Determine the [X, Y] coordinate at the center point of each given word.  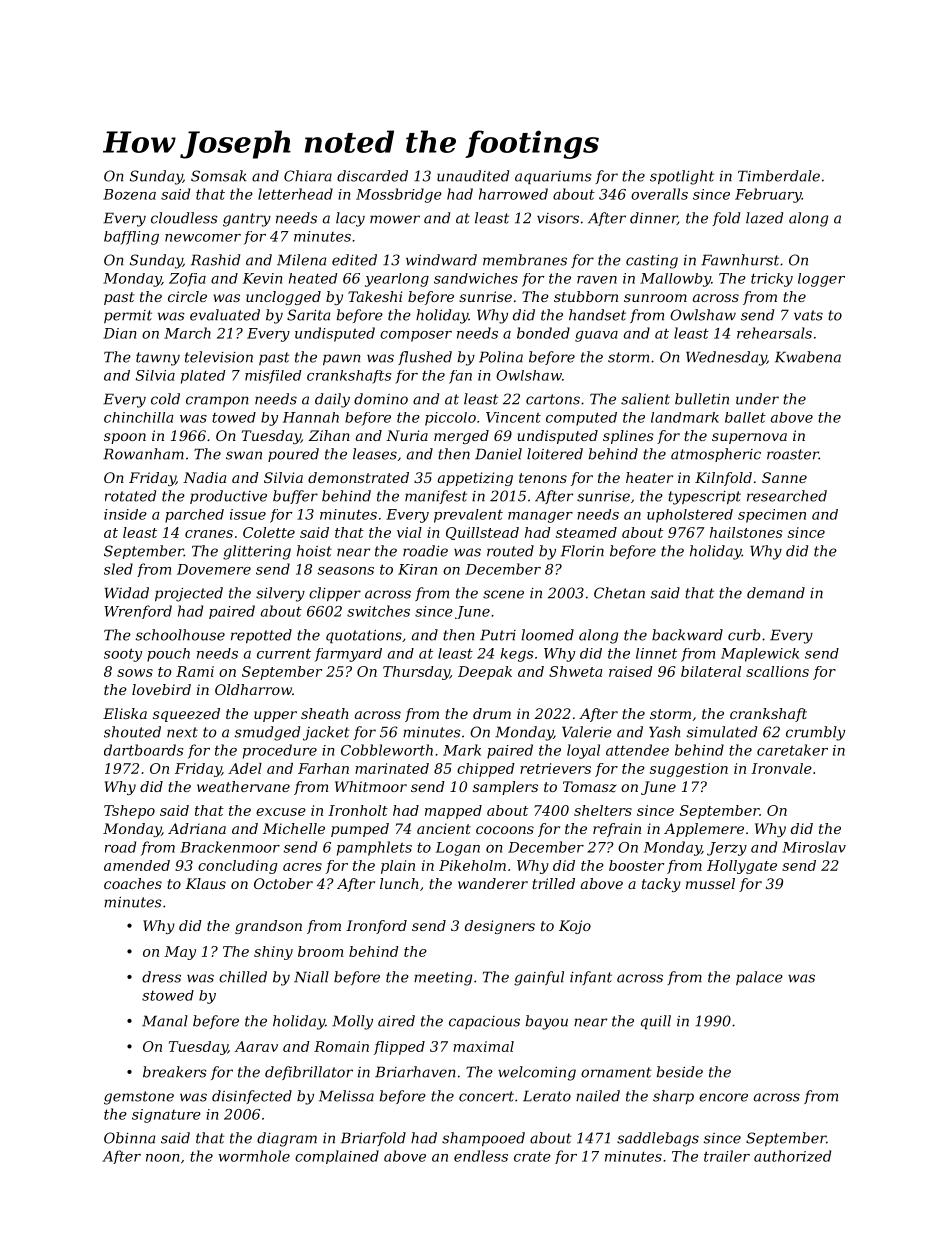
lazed [764, 218]
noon [162, 1158]
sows [135, 673]
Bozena [129, 194]
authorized [792, 1156]
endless [481, 1156]
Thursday [416, 673]
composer [416, 336]
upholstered [690, 516]
